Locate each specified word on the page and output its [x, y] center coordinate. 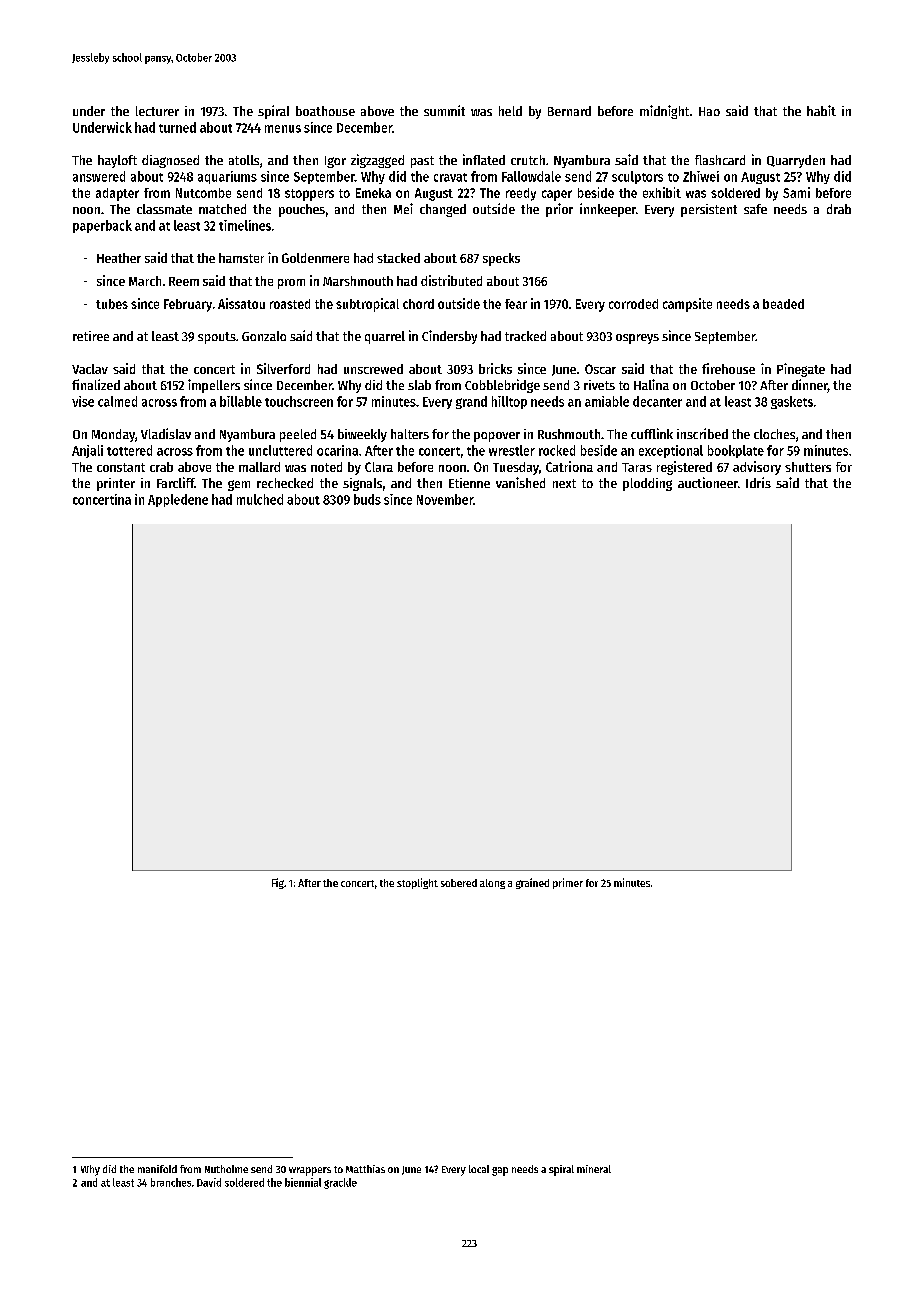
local [479, 1169]
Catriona [569, 466]
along [492, 884]
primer [568, 883]
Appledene [178, 500]
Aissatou [241, 303]
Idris [758, 482]
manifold [157, 1169]
